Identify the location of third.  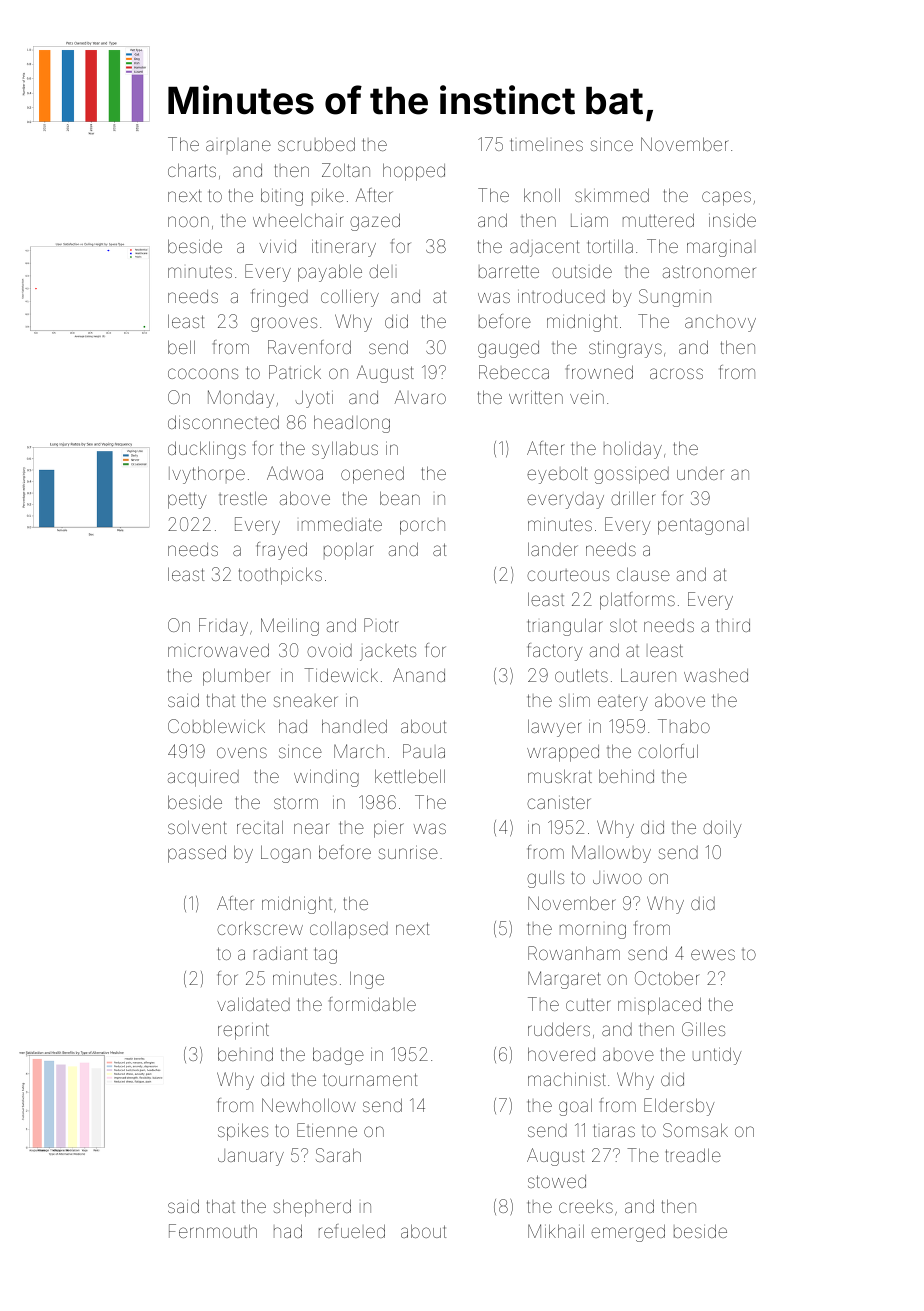
(733, 625).
